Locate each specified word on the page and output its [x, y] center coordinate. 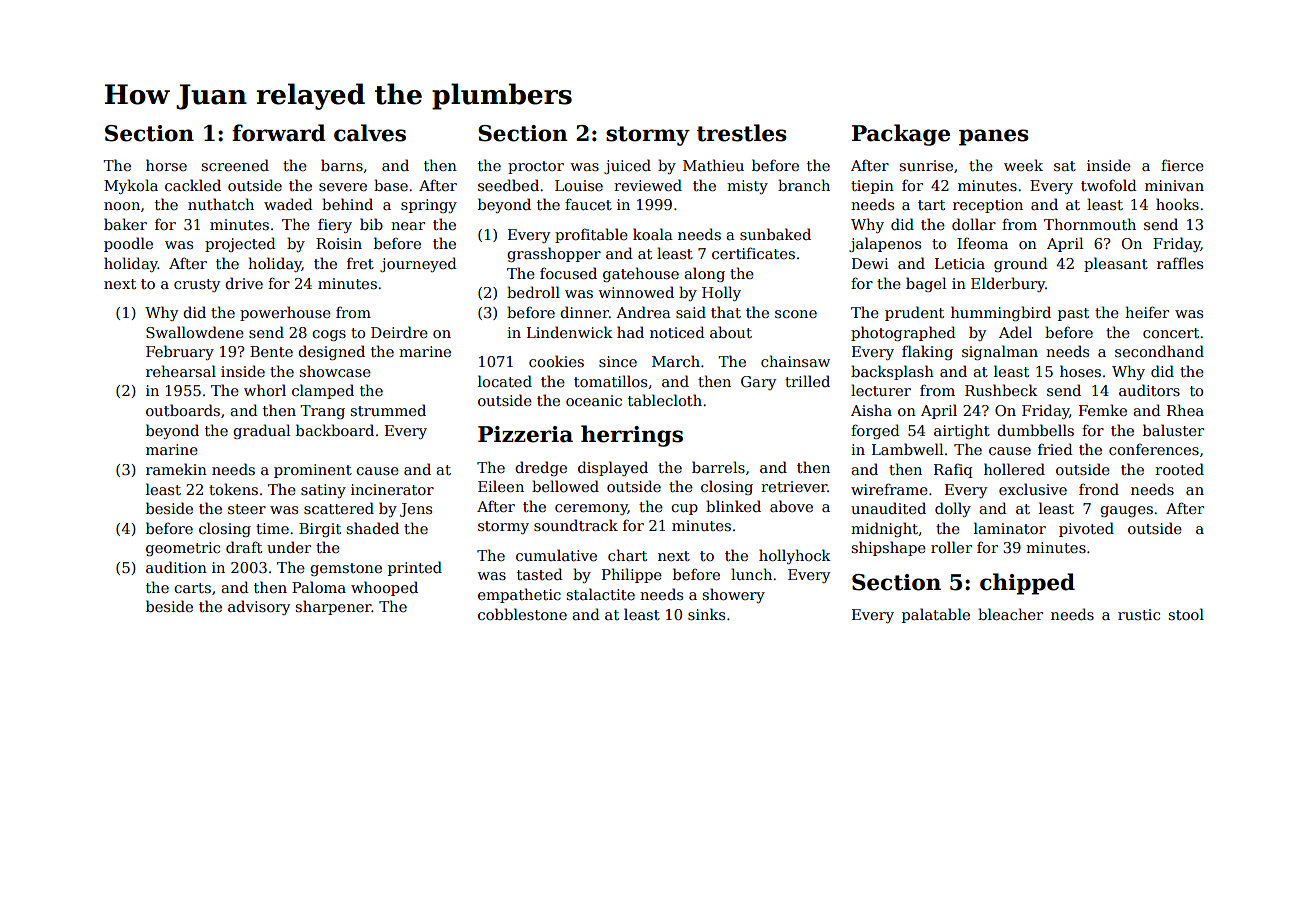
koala [653, 234]
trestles [742, 133]
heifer [1147, 312]
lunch [751, 574]
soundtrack [576, 525]
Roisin [339, 243]
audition [176, 567]
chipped [1027, 584]
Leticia [960, 263]
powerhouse [285, 313]
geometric [183, 549]
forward [279, 133]
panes [994, 137]
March [676, 361]
